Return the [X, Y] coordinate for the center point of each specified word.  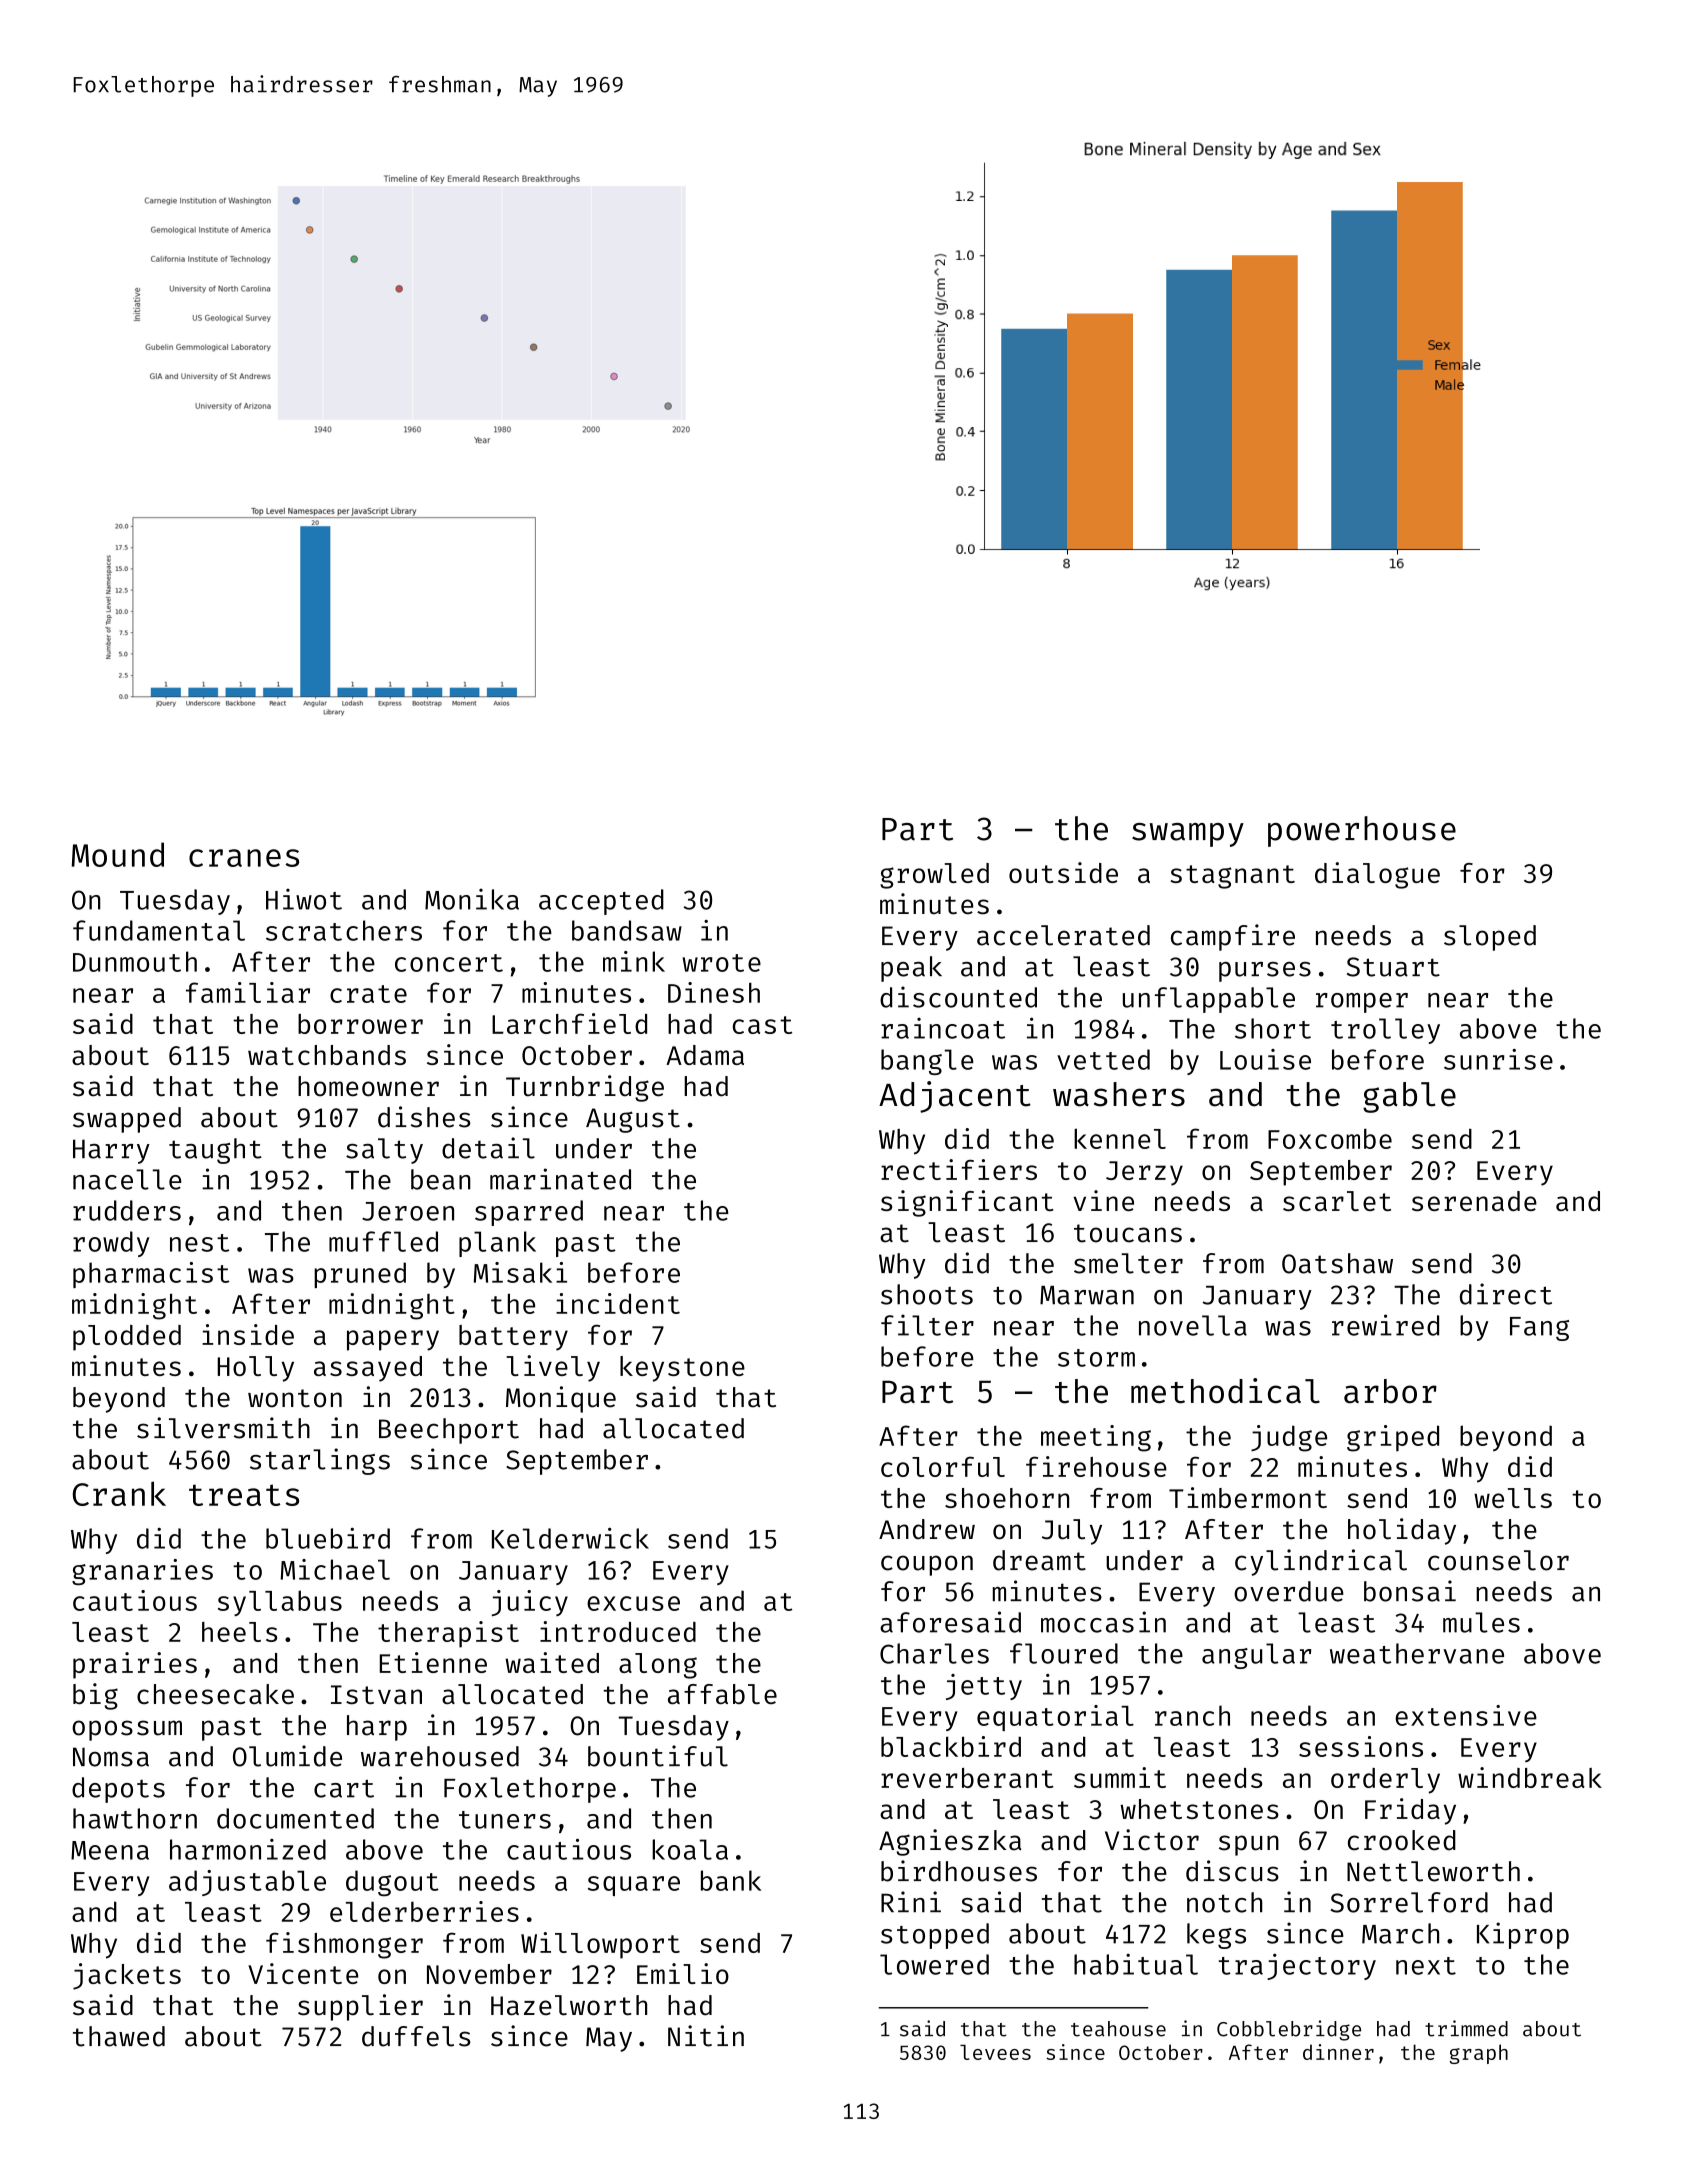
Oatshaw [1337, 1263]
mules [1481, 1622]
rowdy [111, 1244]
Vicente [303, 1973]
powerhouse [1362, 831]
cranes [244, 858]
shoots [927, 1294]
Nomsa [111, 1757]
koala [690, 1849]
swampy [1188, 835]
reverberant [967, 1778]
